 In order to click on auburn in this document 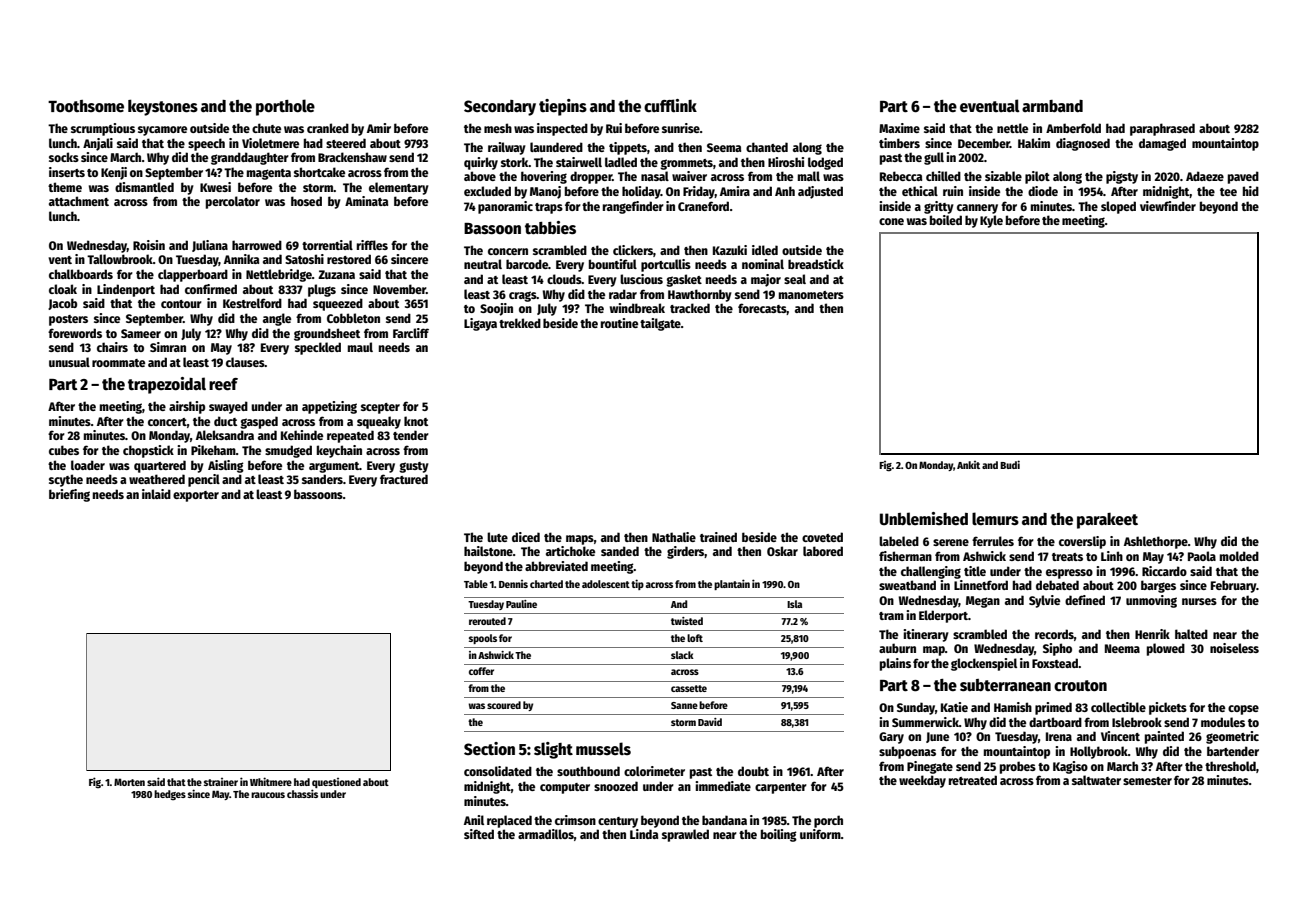, I will do `click(897, 648)`.
